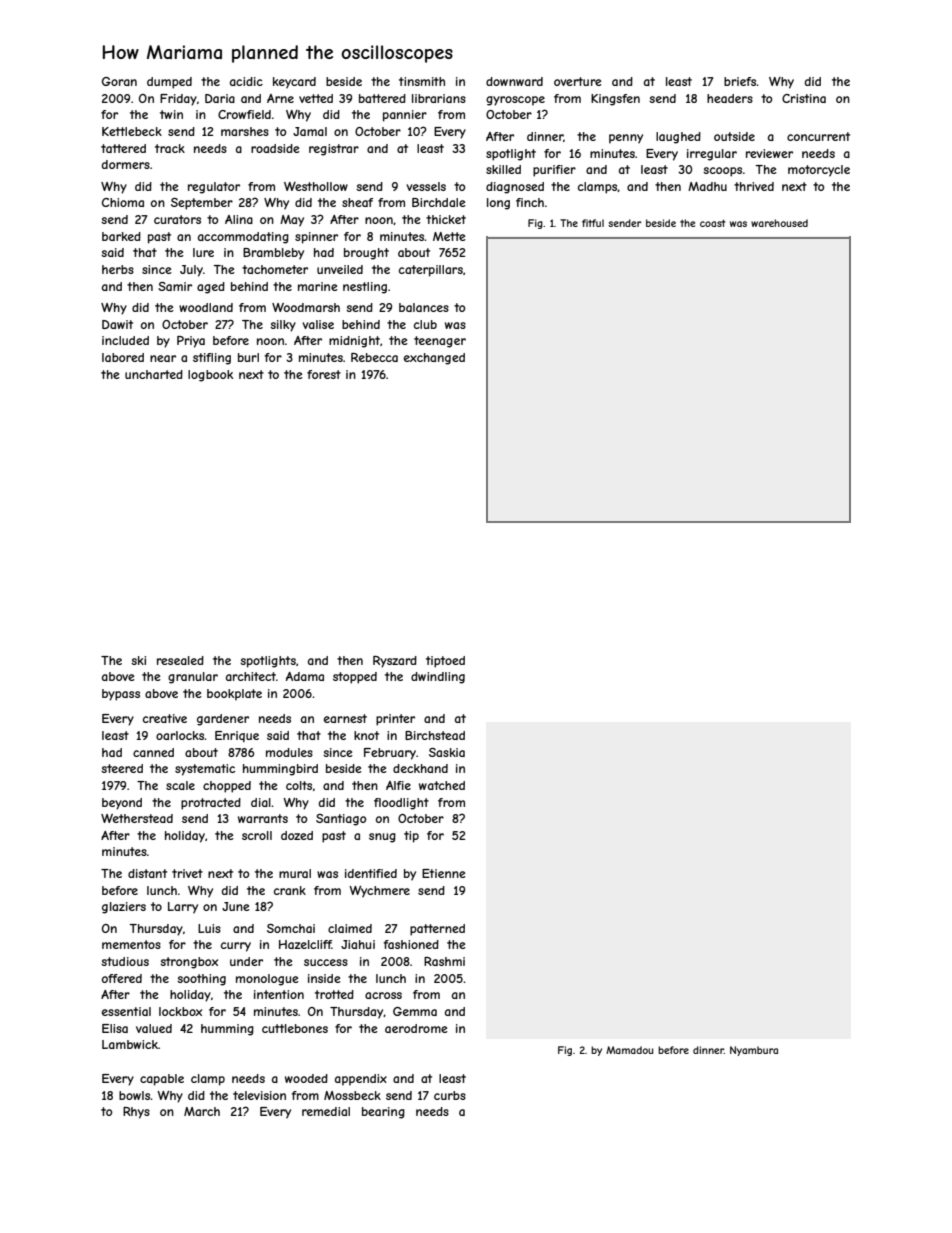  Describe the element at coordinates (383, 995) in the screenshot. I see `across` at that location.
